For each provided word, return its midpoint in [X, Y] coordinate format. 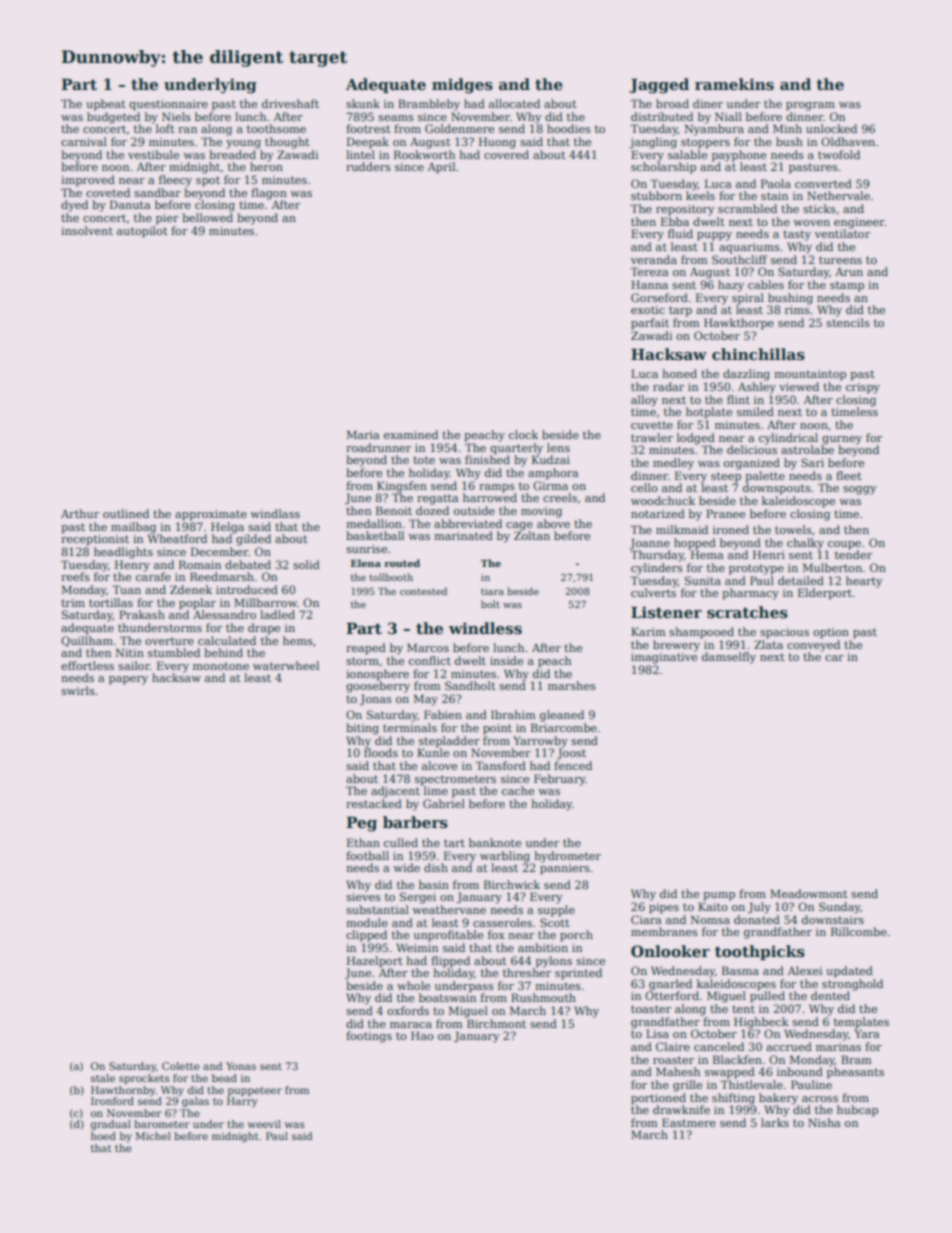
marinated [463, 535]
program [810, 106]
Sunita [703, 580]
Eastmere [689, 1122]
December [220, 551]
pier [167, 219]
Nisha [824, 1122]
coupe [844, 545]
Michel [153, 1136]
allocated [514, 103]
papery [128, 680]
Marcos [428, 647]
